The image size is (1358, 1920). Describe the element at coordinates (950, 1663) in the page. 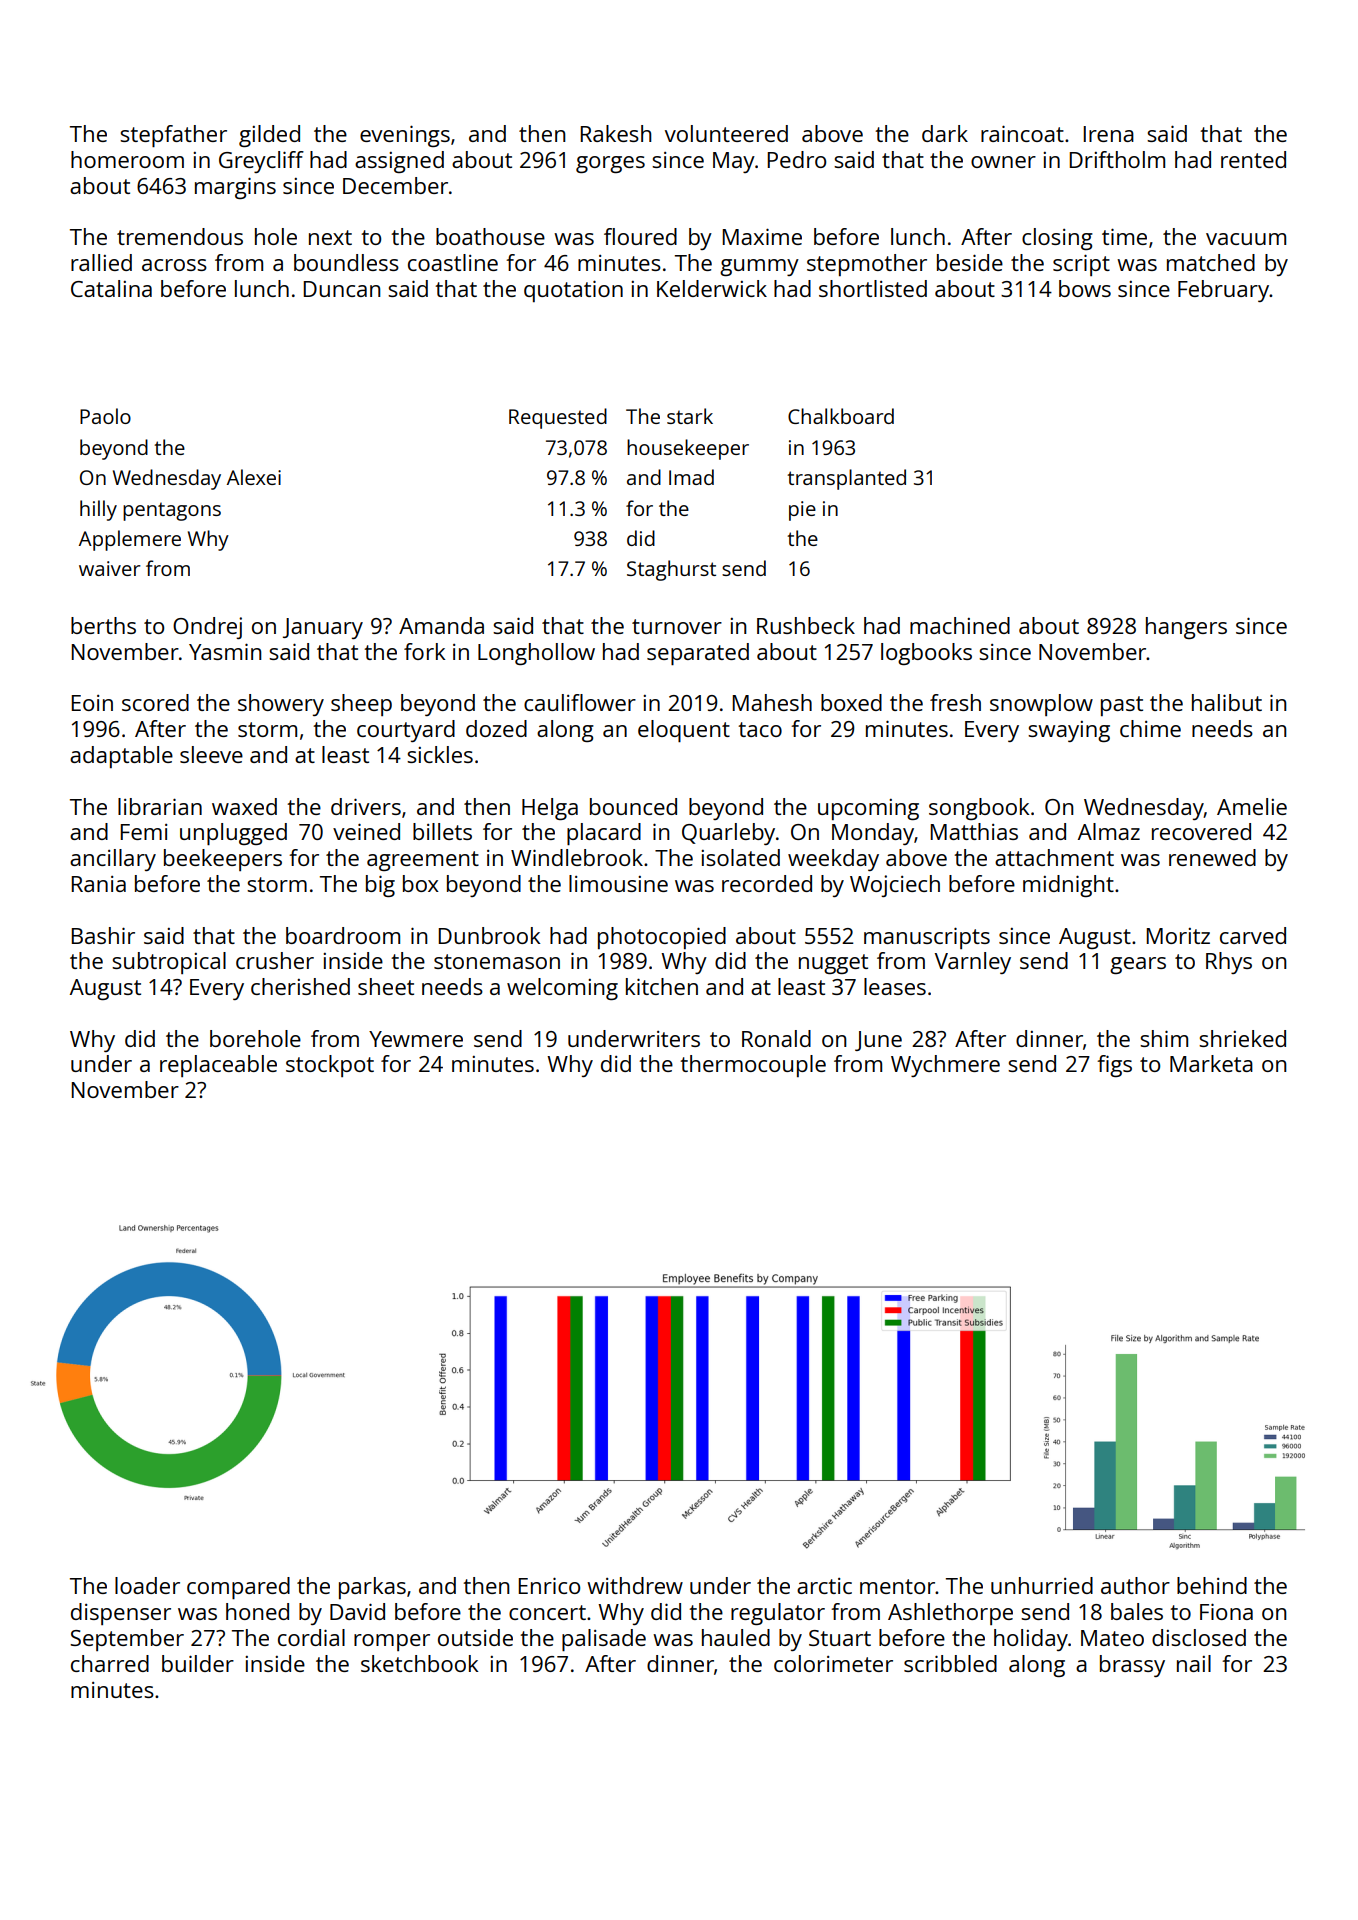

I see `scribbled` at that location.
